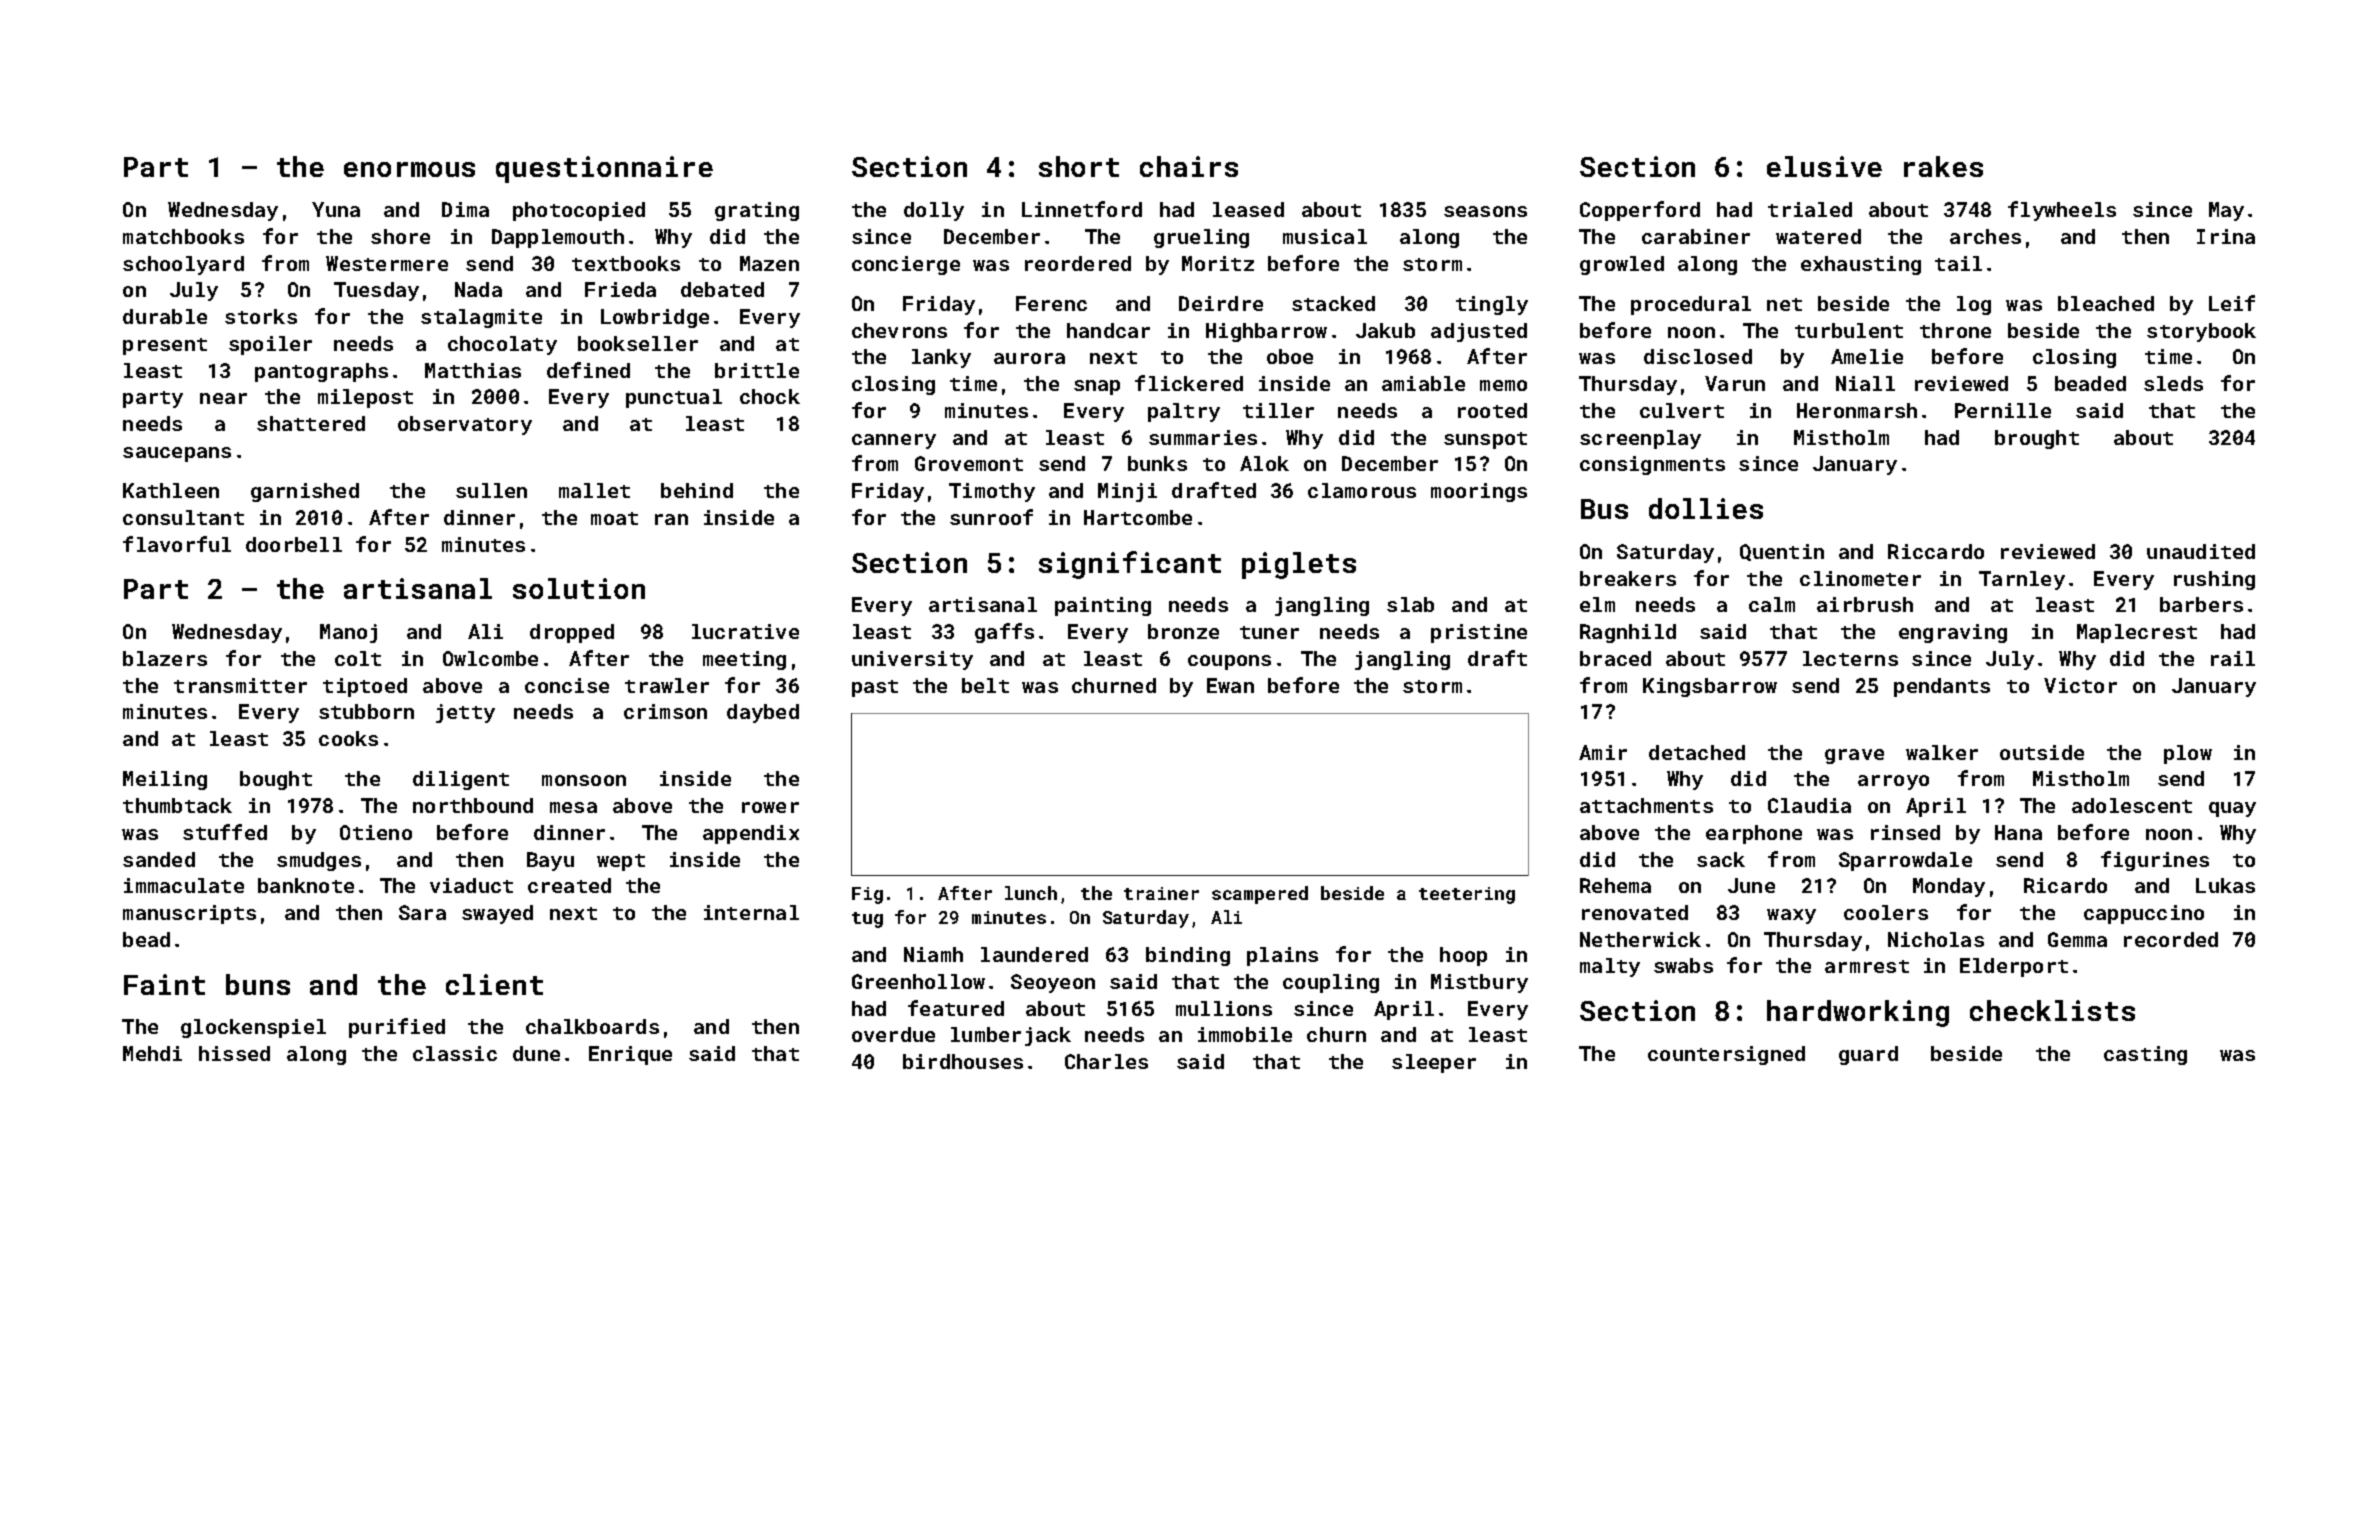 The width and height of the image is (2380, 1540). Describe the element at coordinates (253, 1028) in the image. I see `glockenspiel` at that location.
